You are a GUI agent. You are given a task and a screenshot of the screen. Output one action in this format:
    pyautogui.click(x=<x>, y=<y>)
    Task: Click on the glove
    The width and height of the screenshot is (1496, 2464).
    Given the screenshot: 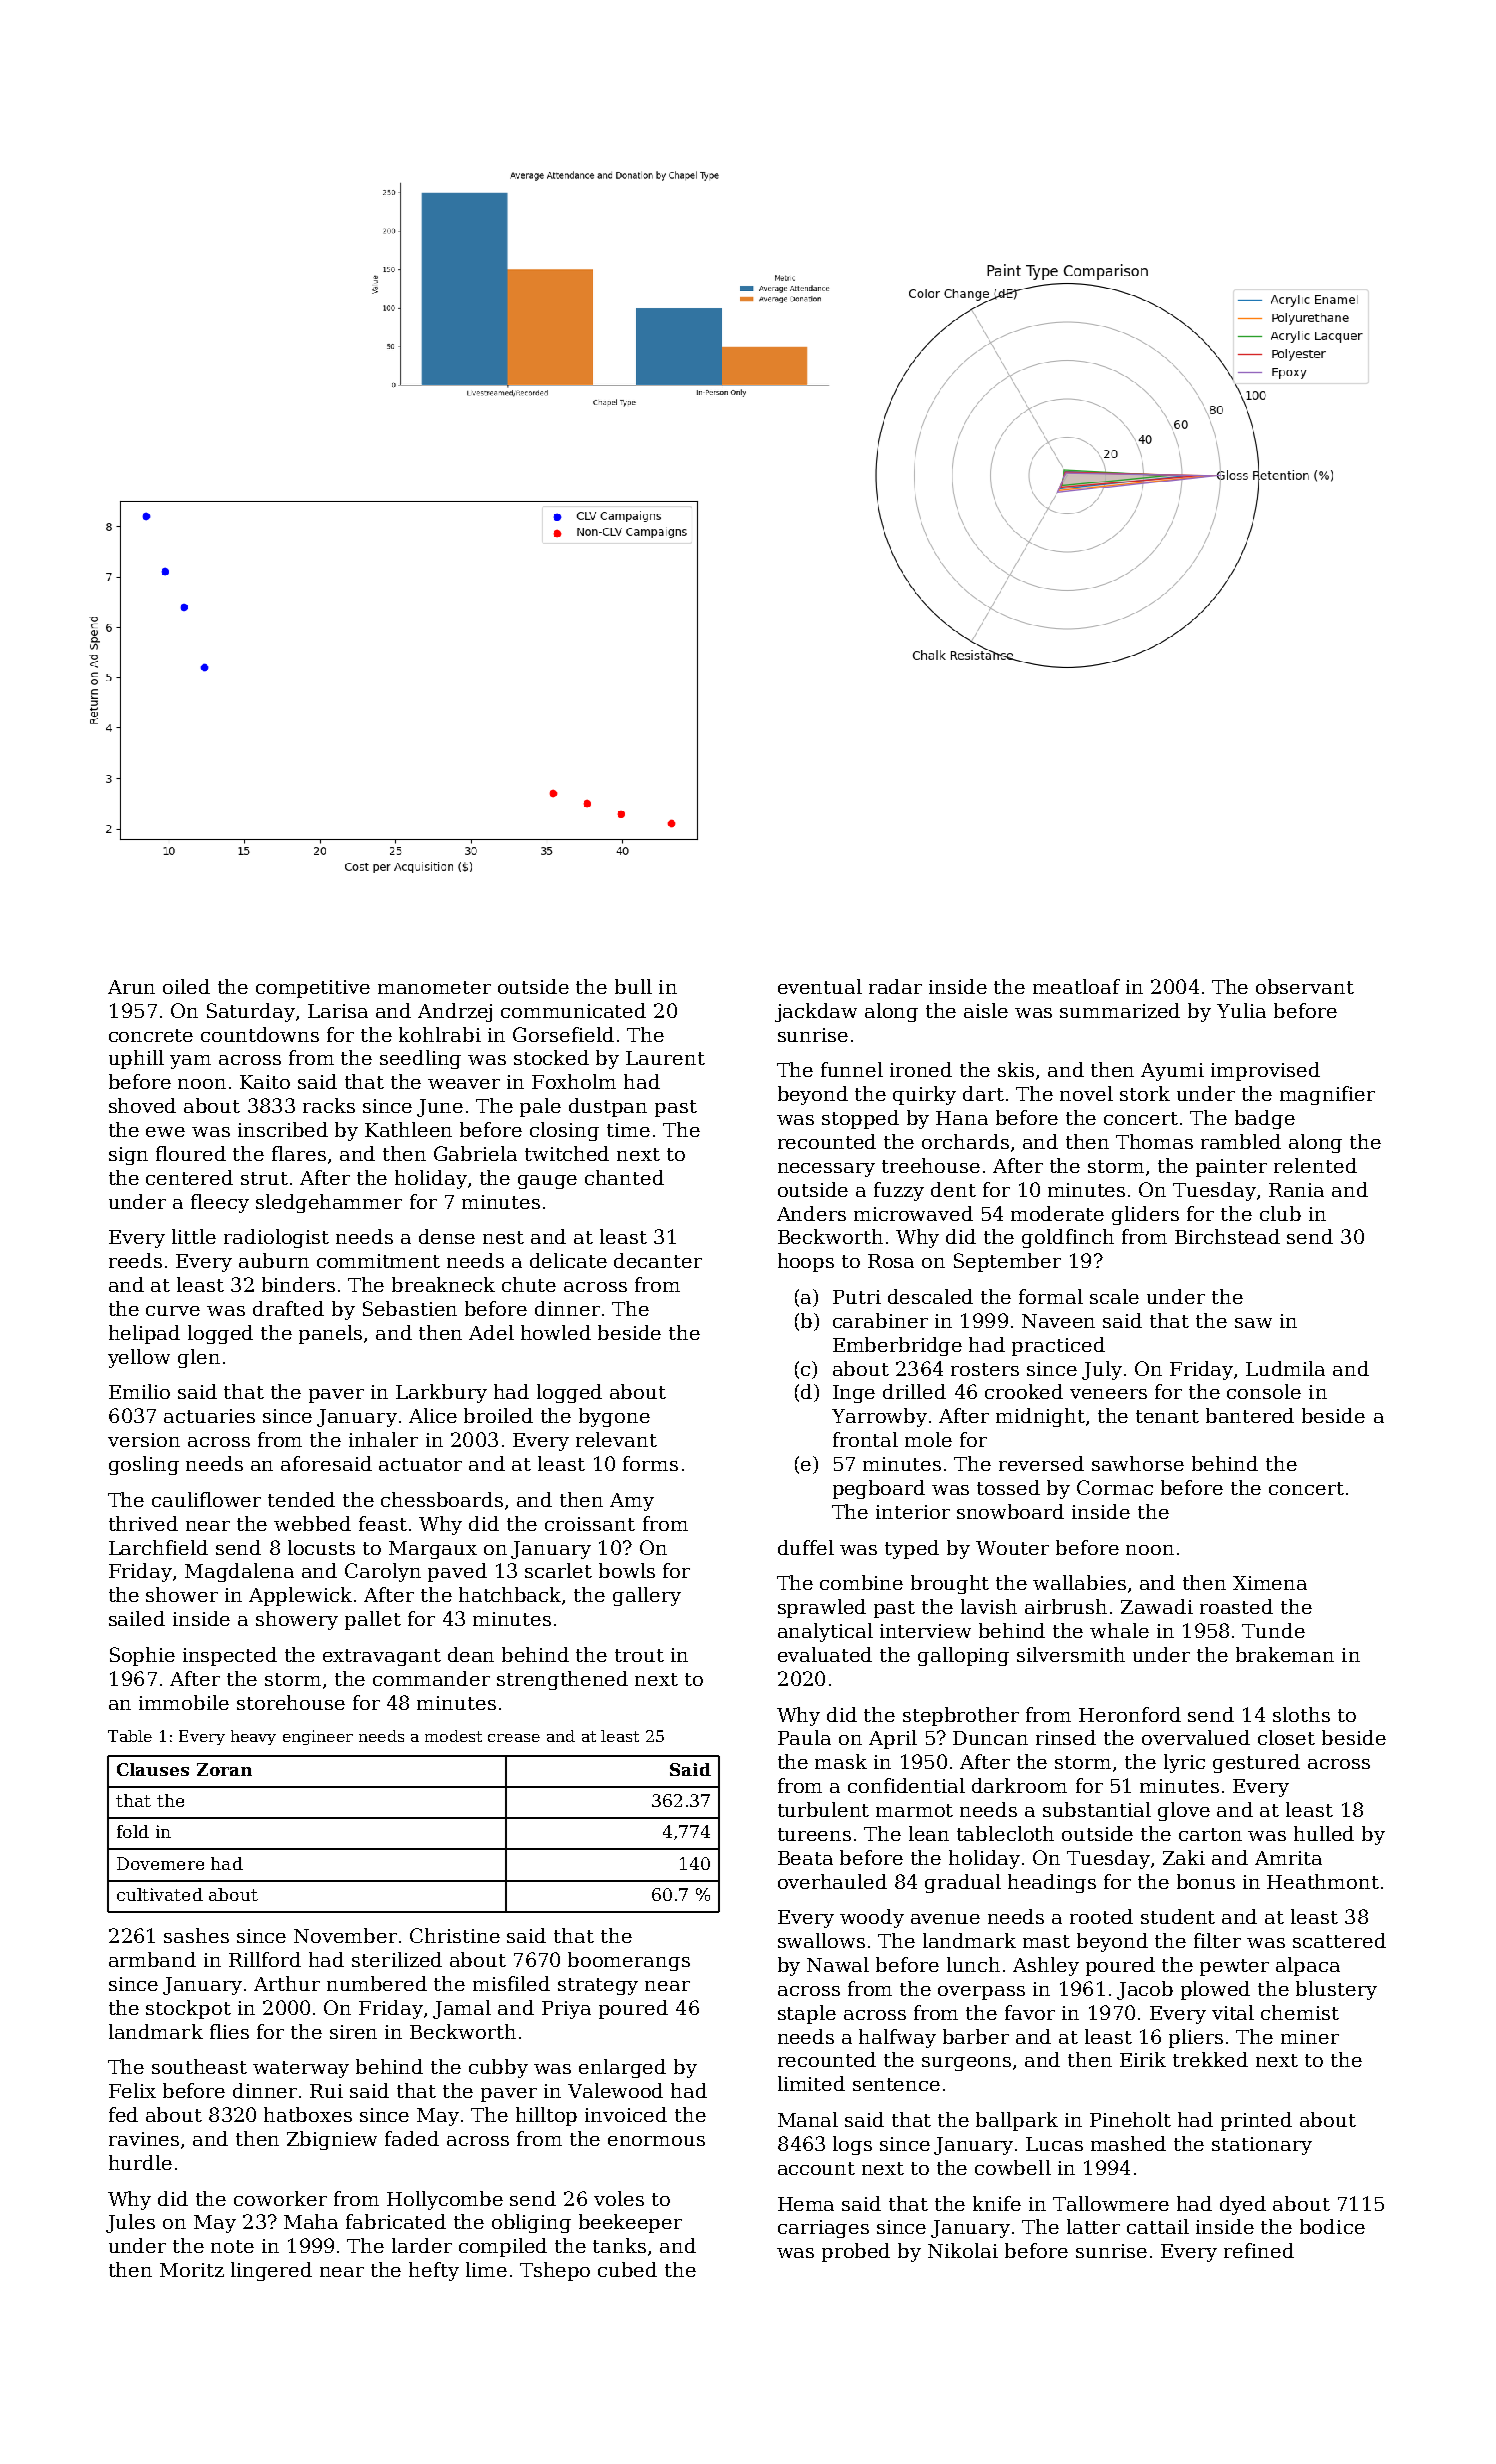 What is the action you would take?
    pyautogui.click(x=1184, y=1811)
